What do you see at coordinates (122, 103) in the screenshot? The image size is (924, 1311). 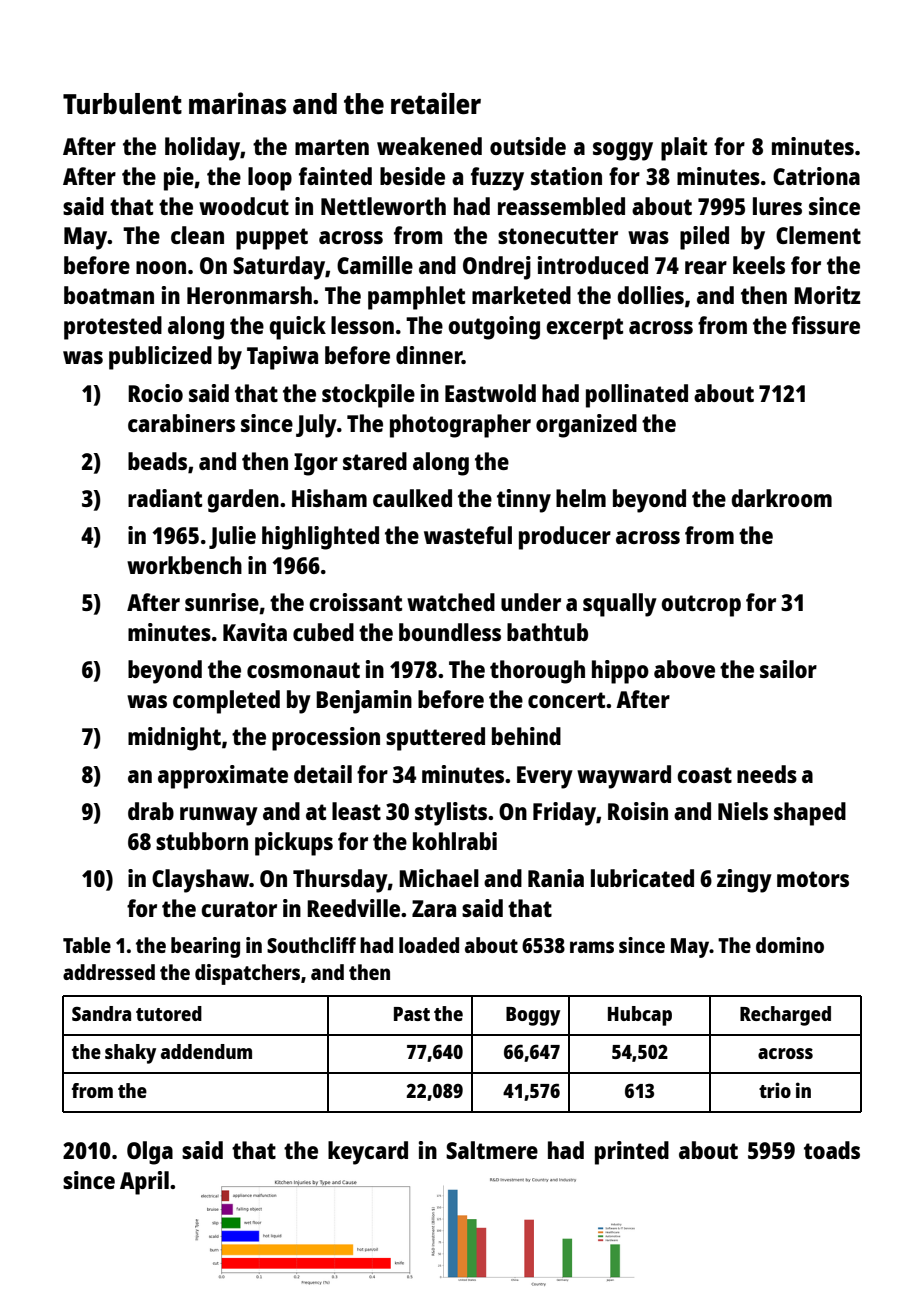 I see `Turbulent` at bounding box center [122, 103].
